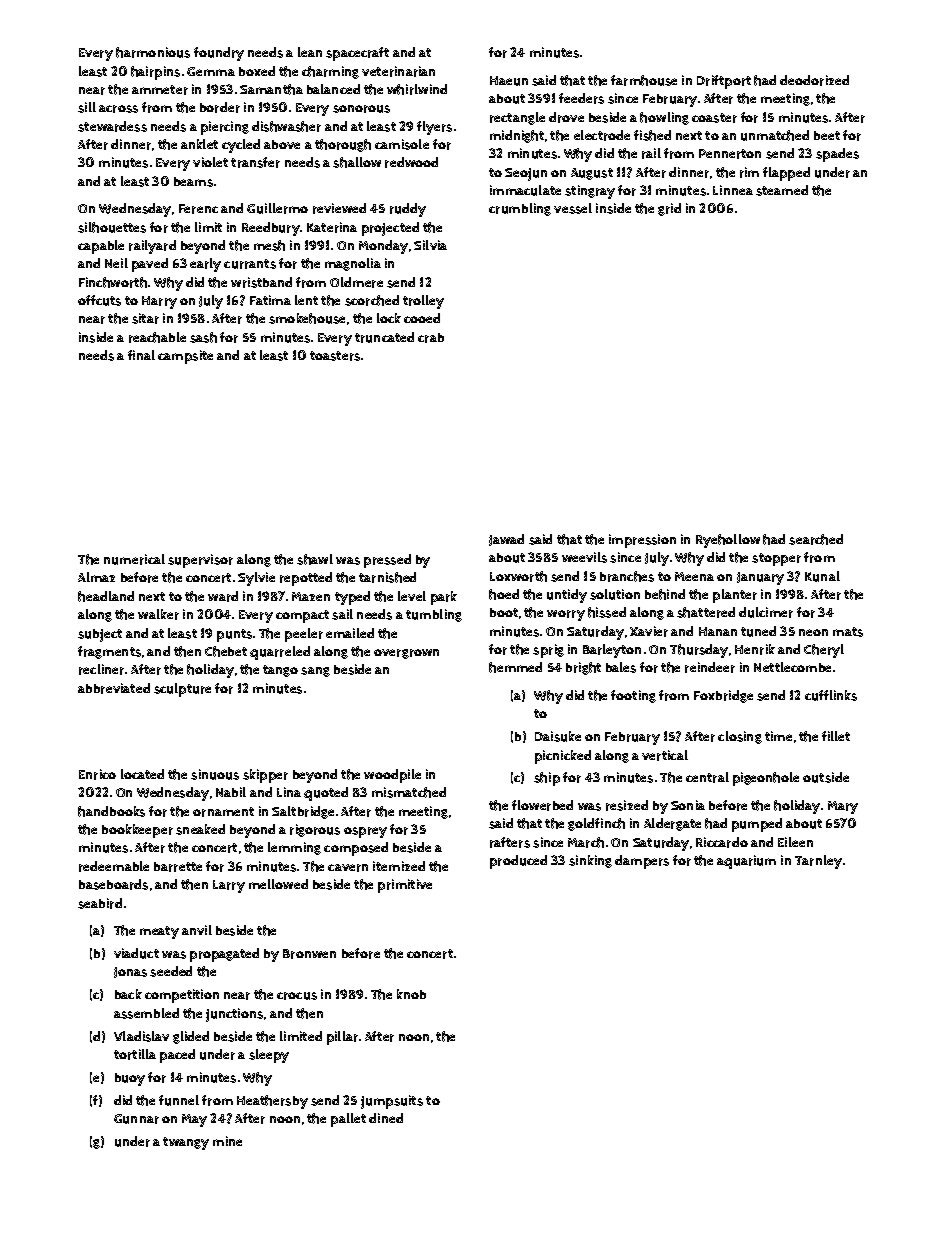 The height and width of the screenshot is (1233, 952). What do you see at coordinates (506, 540) in the screenshot?
I see `Jawad` at bounding box center [506, 540].
